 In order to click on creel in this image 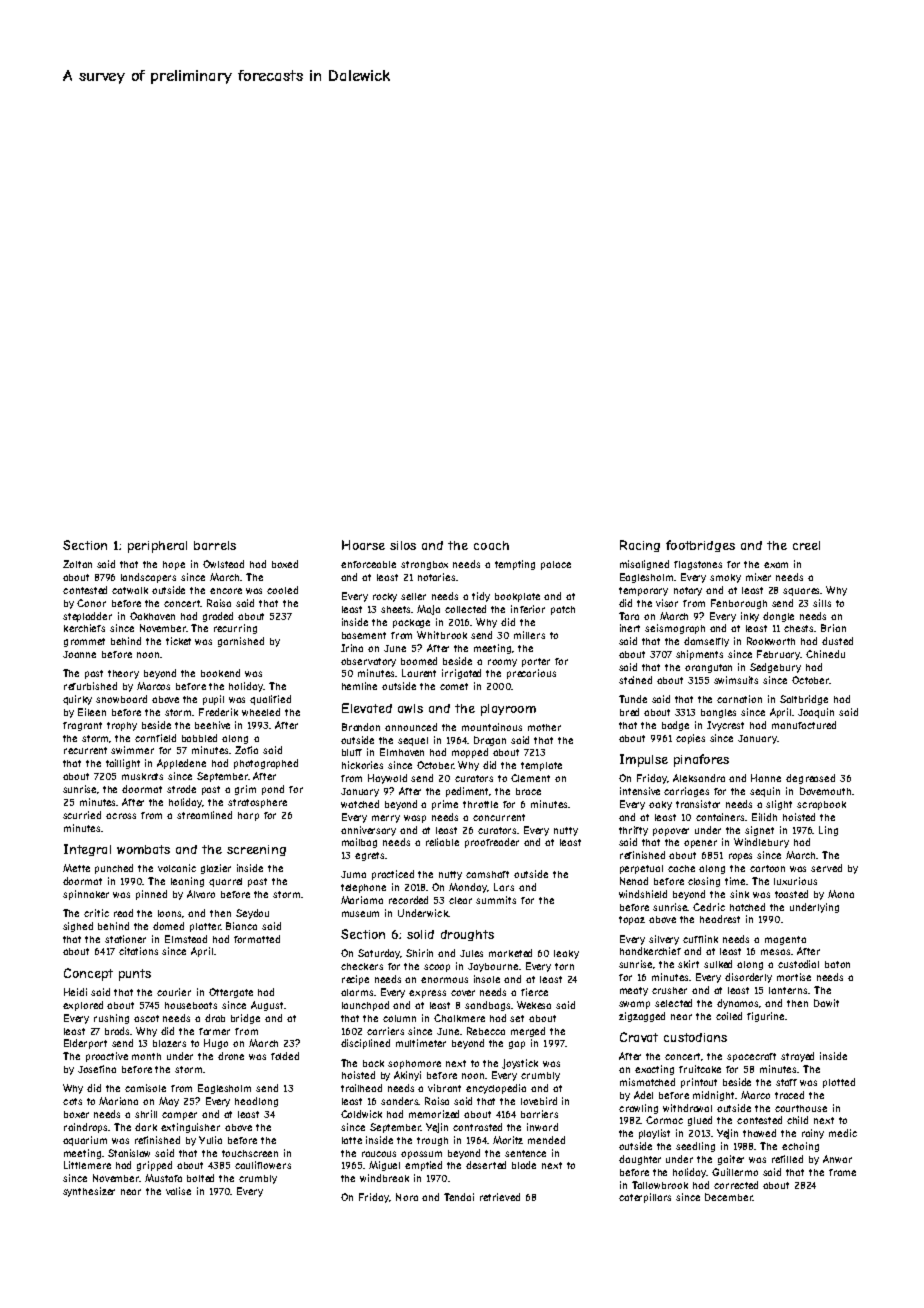, I will do `click(806, 545)`.
